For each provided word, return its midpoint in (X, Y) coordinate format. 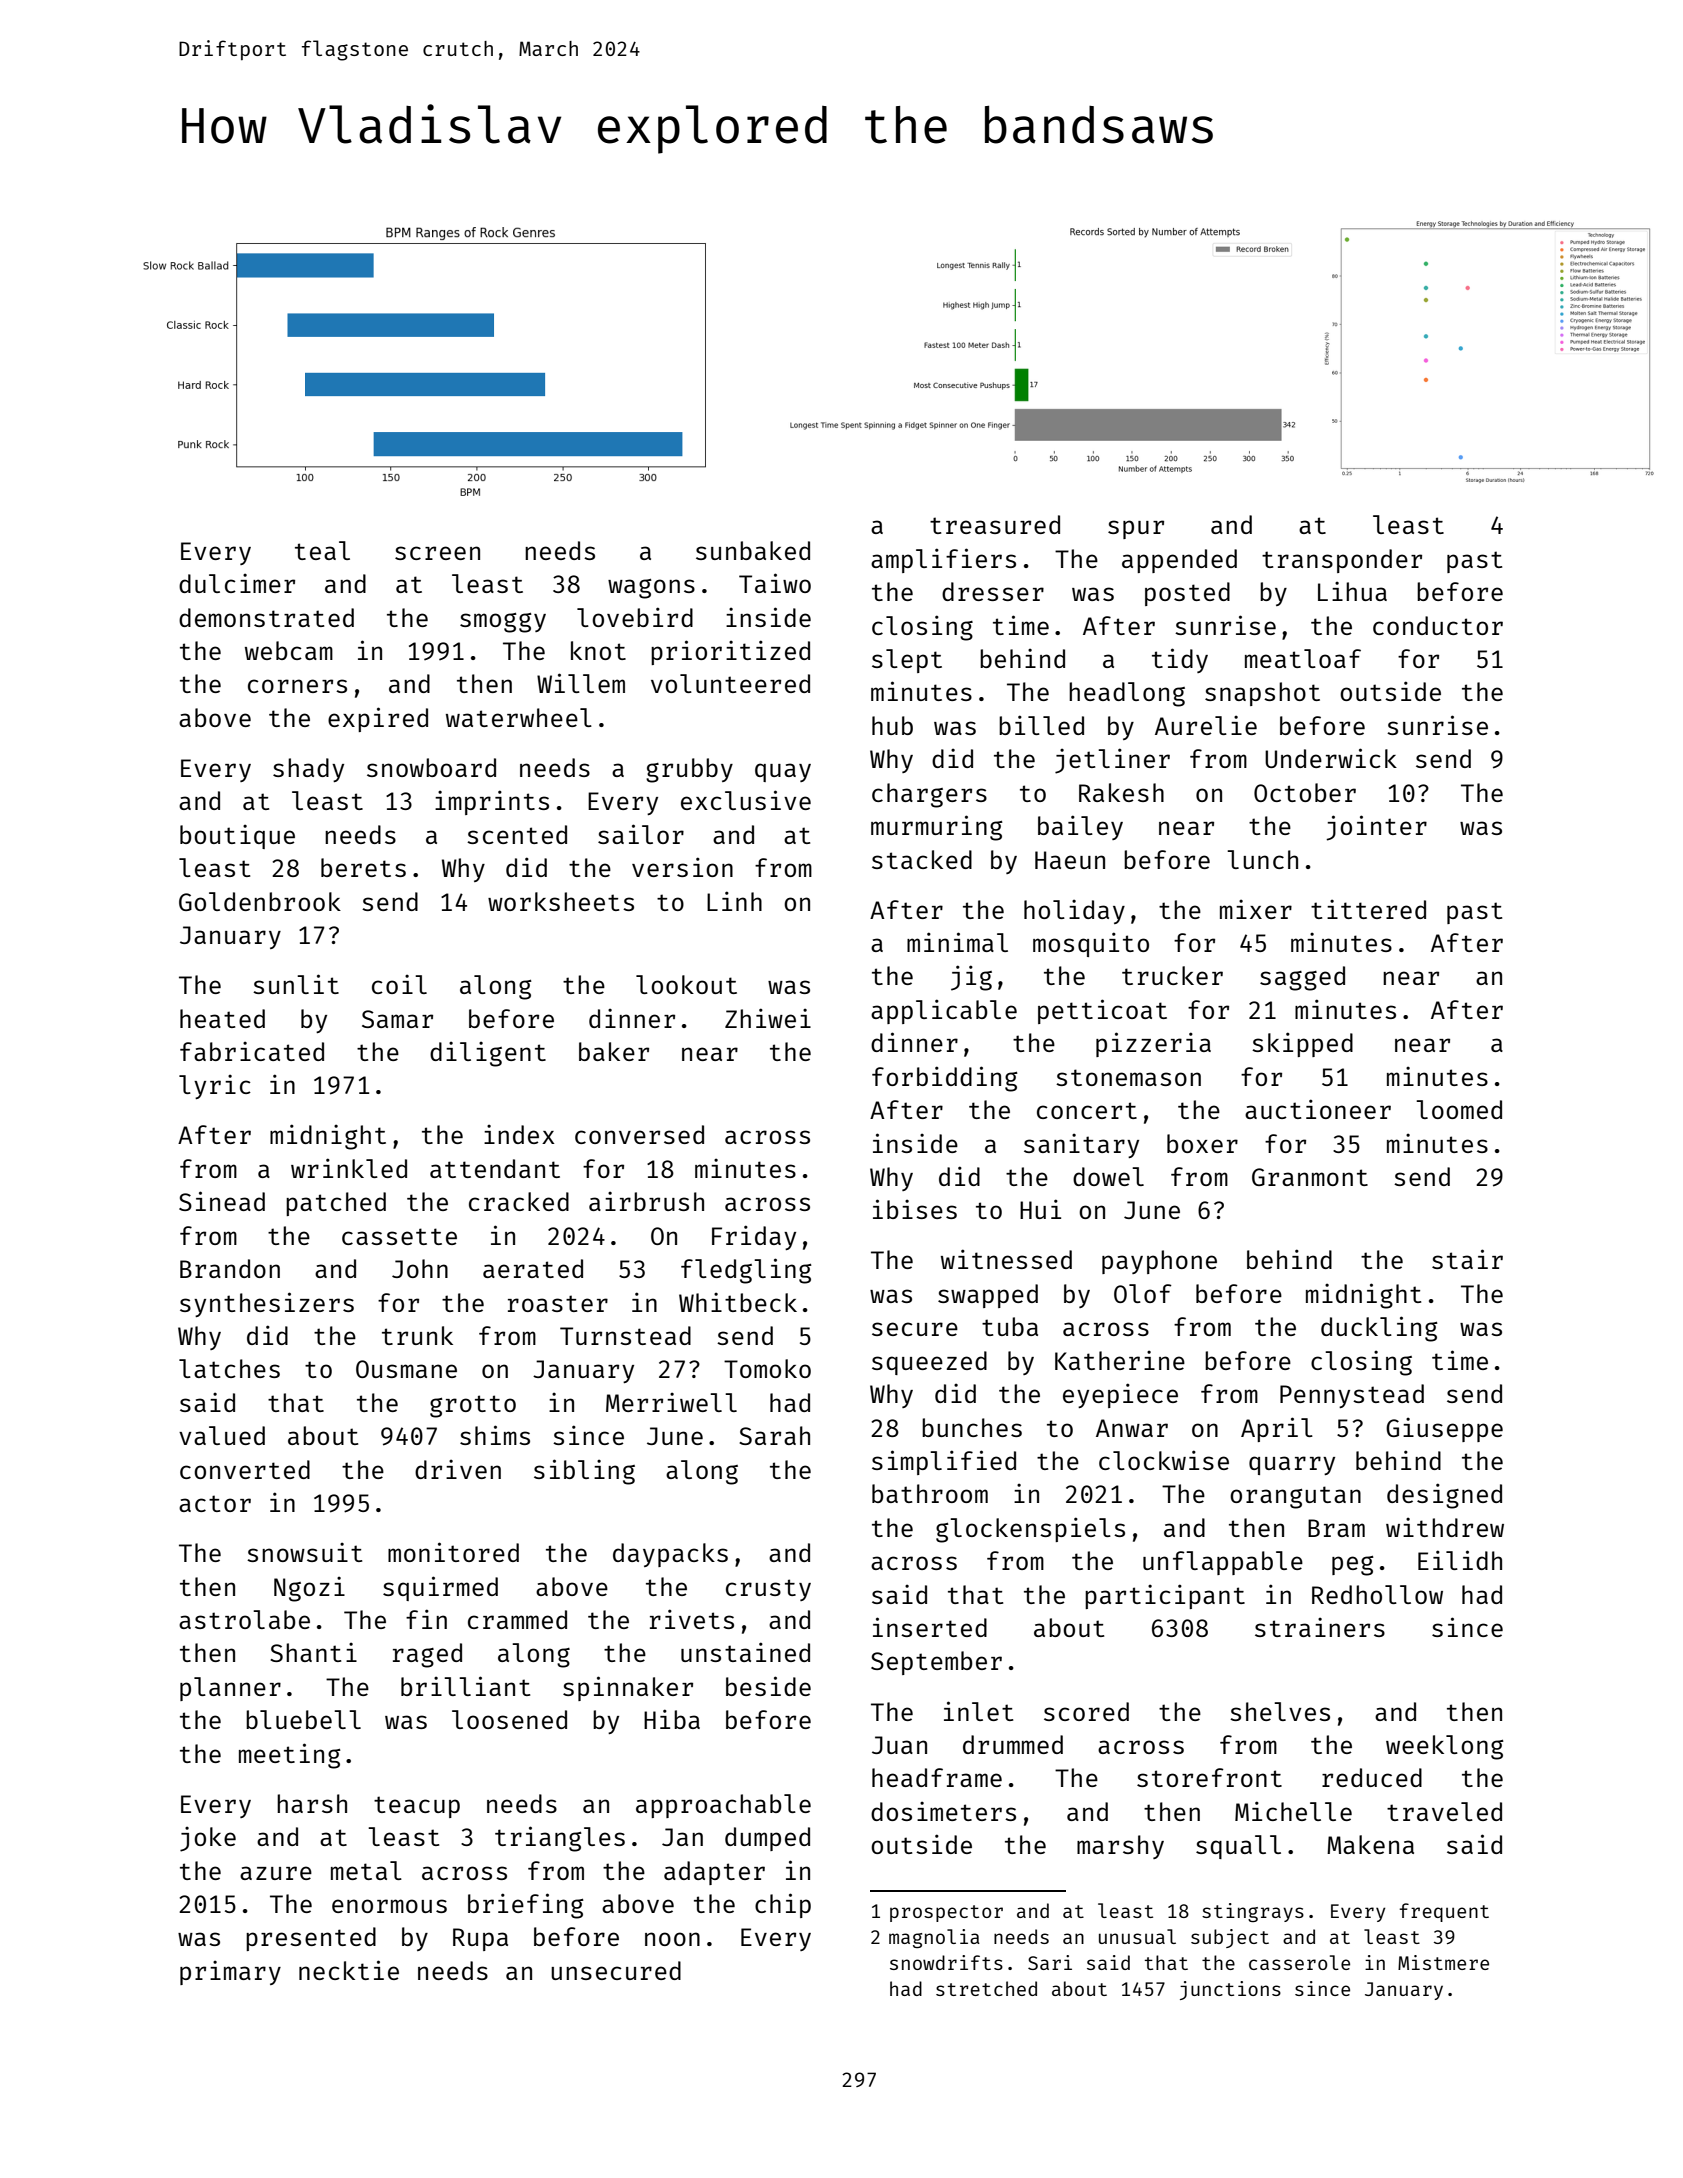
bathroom (930, 1493)
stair (1467, 1259)
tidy (1180, 660)
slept (907, 661)
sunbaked (753, 550)
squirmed (440, 1588)
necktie (349, 1970)
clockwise (1164, 1460)
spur (1136, 529)
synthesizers (267, 1304)
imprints (492, 802)
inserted (930, 1627)
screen (437, 553)
